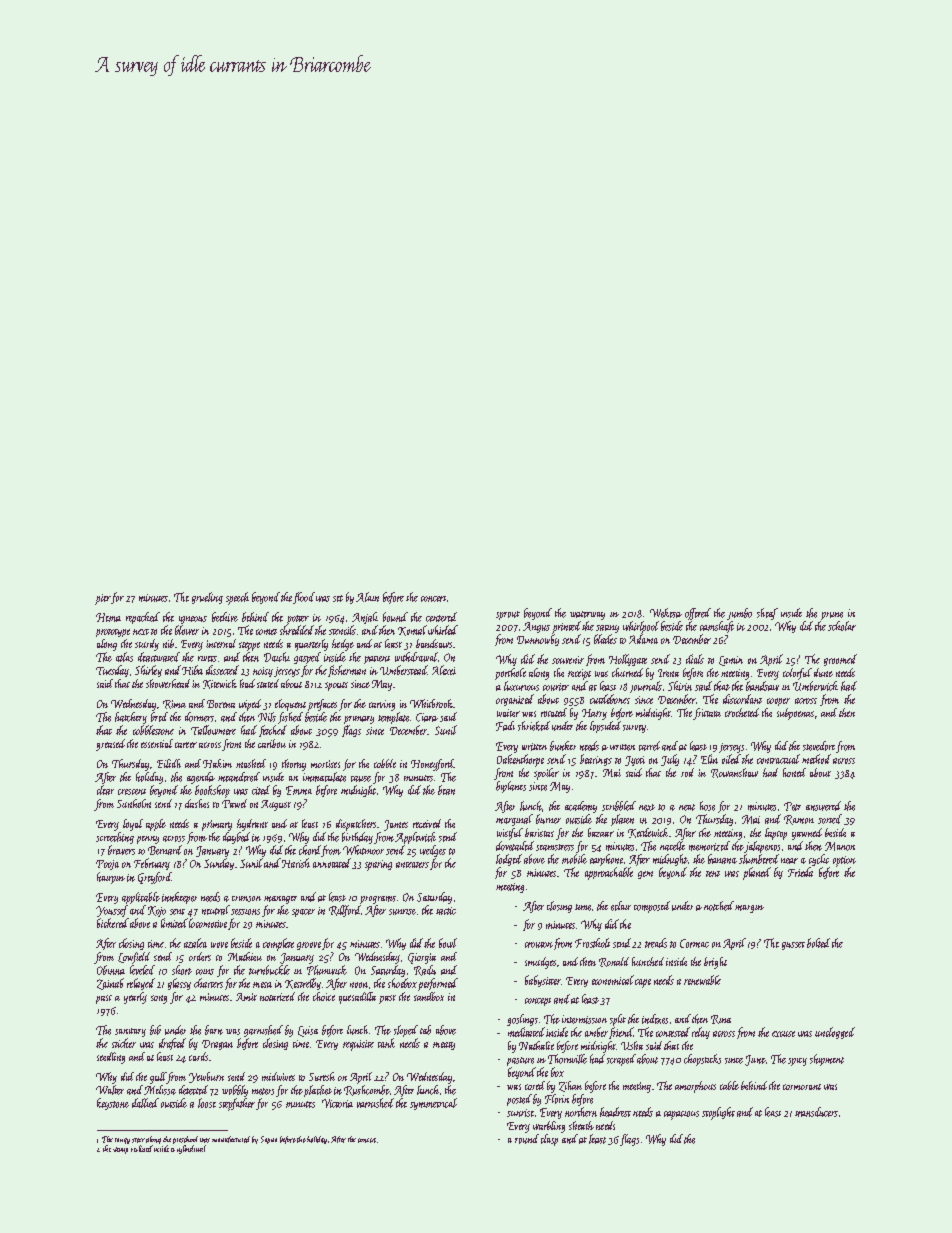 This screenshot has height=1233, width=952. I want to click on scholar, so click(842, 626).
